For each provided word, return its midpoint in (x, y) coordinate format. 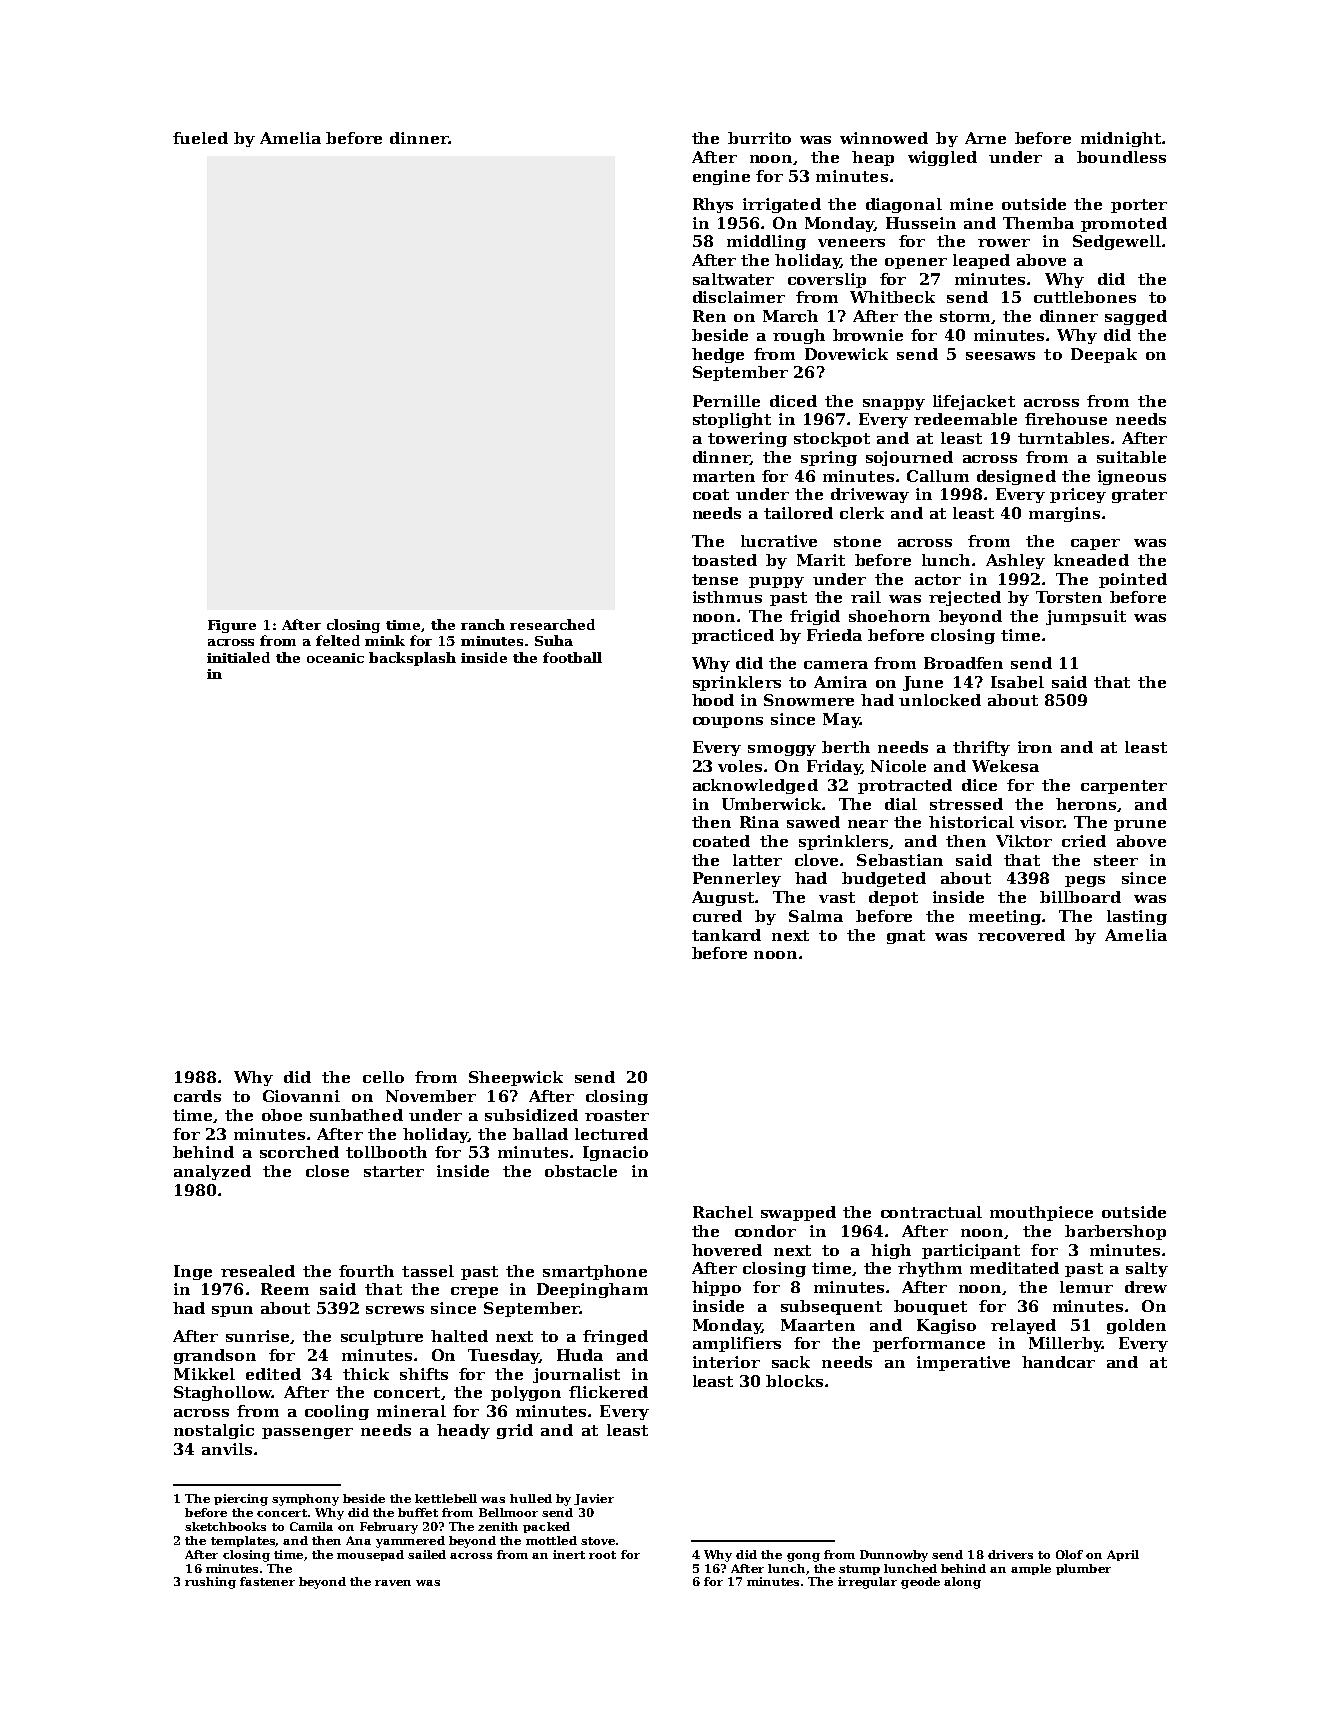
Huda (580, 1355)
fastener (267, 1581)
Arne (985, 138)
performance (929, 1344)
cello (383, 1077)
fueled (200, 138)
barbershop (1115, 1232)
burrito (759, 138)
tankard (726, 935)
